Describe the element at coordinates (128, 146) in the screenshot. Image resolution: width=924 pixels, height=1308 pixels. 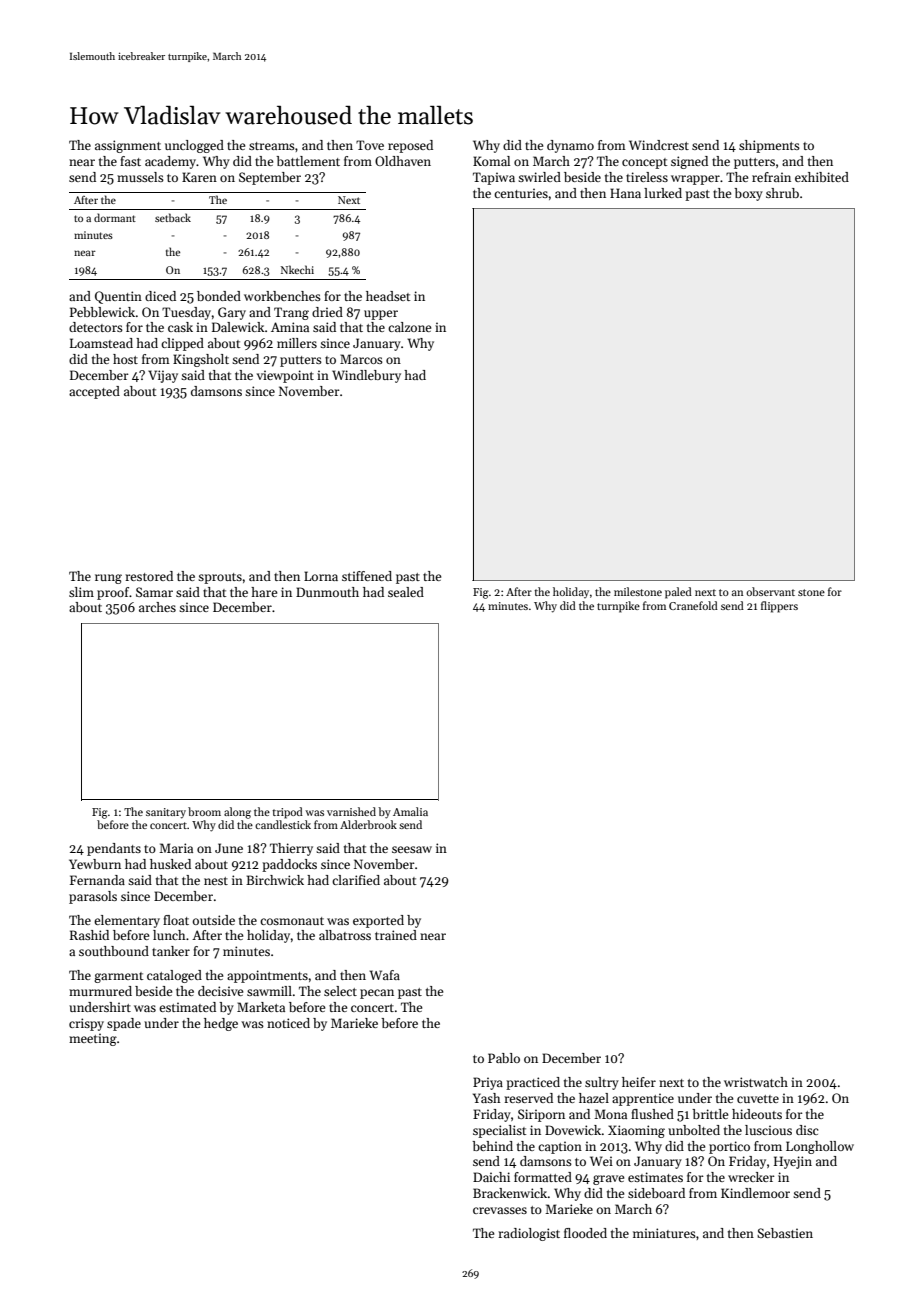
I see `assignment` at that location.
